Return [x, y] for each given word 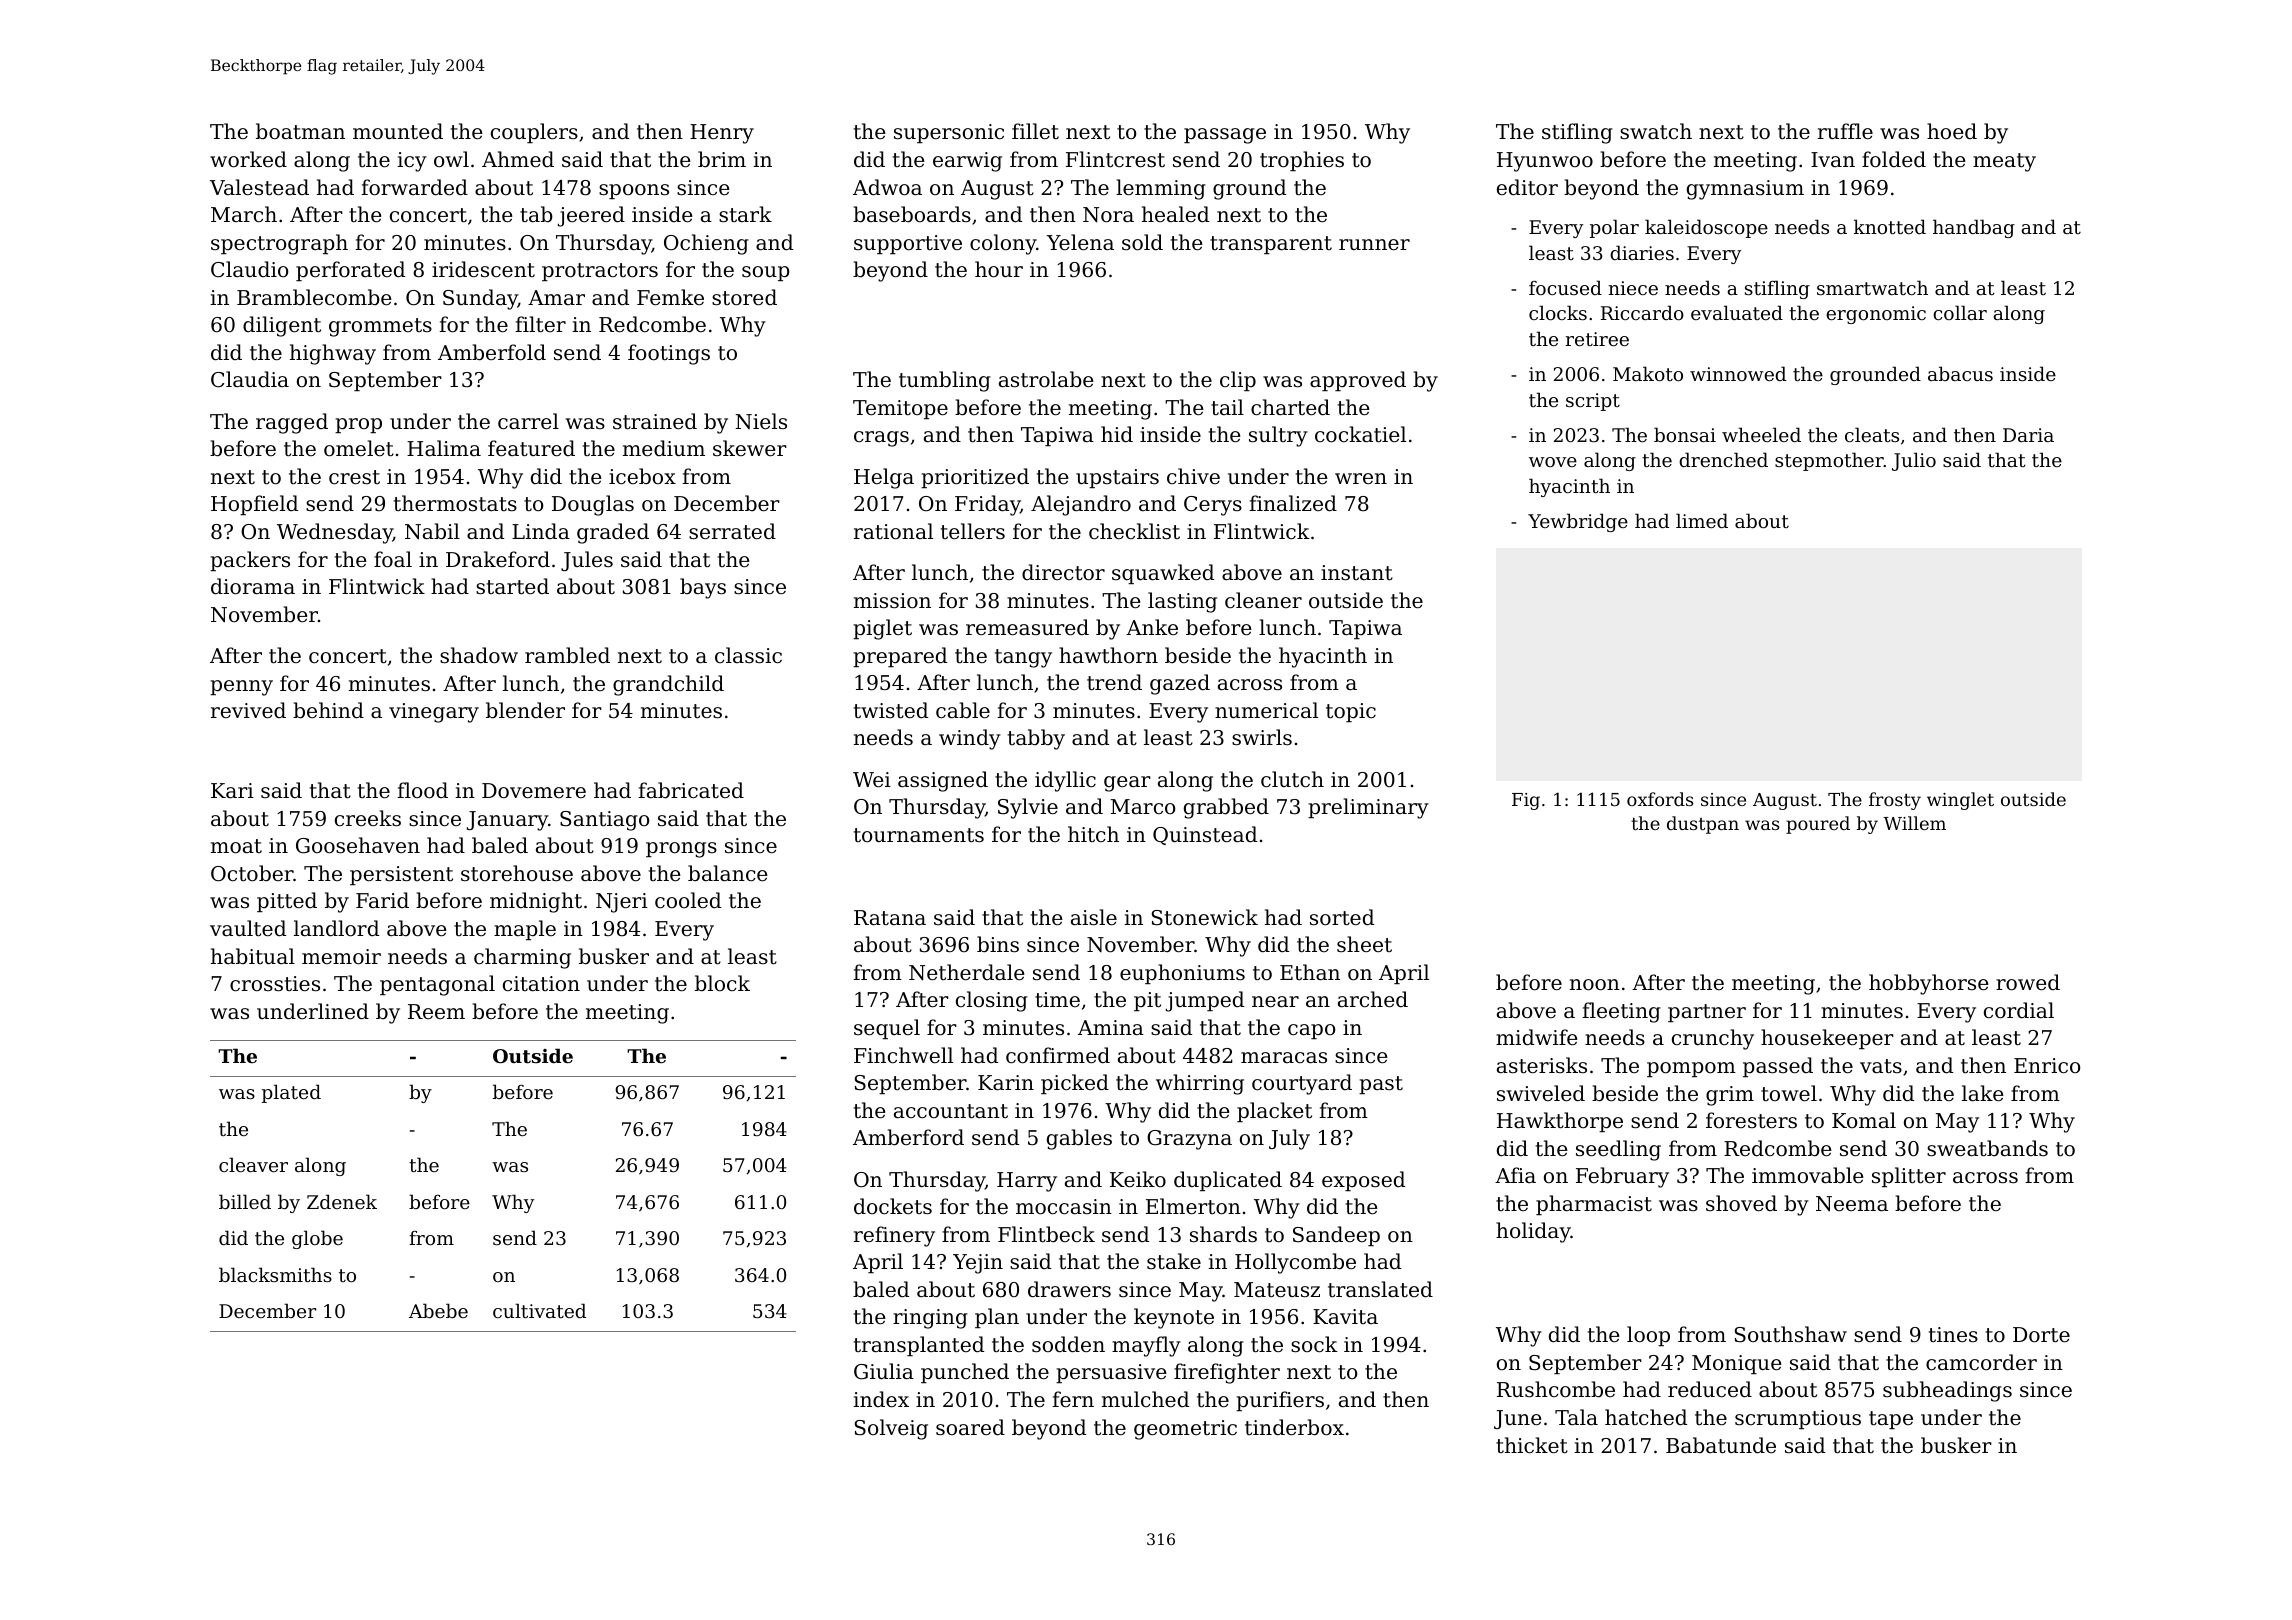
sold [1142, 242]
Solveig [891, 1429]
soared [970, 1427]
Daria [2028, 435]
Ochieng [706, 244]
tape [1891, 1420]
